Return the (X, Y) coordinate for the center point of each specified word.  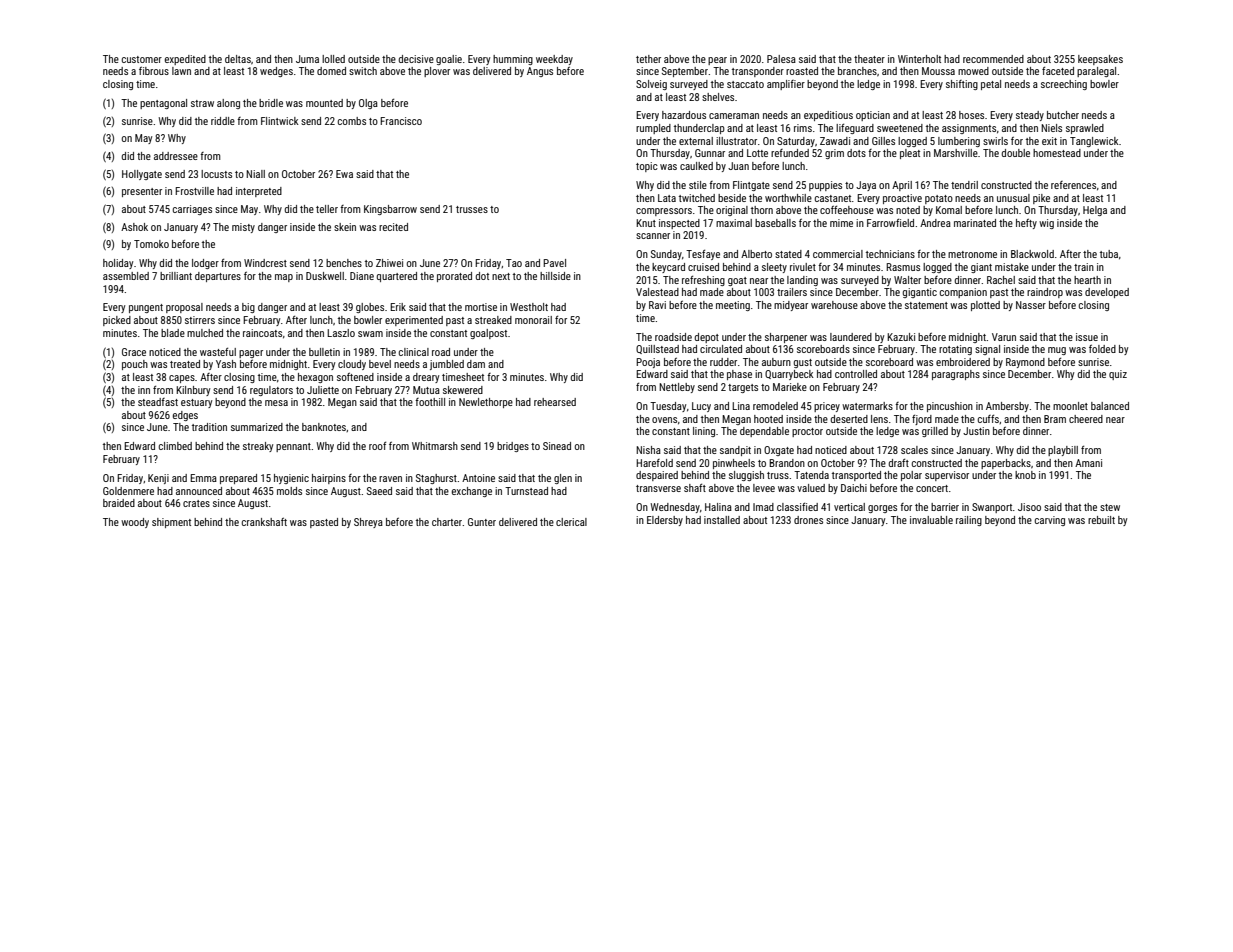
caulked (696, 166)
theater (869, 59)
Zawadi (835, 141)
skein (345, 227)
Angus (540, 72)
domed (331, 71)
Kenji (158, 479)
